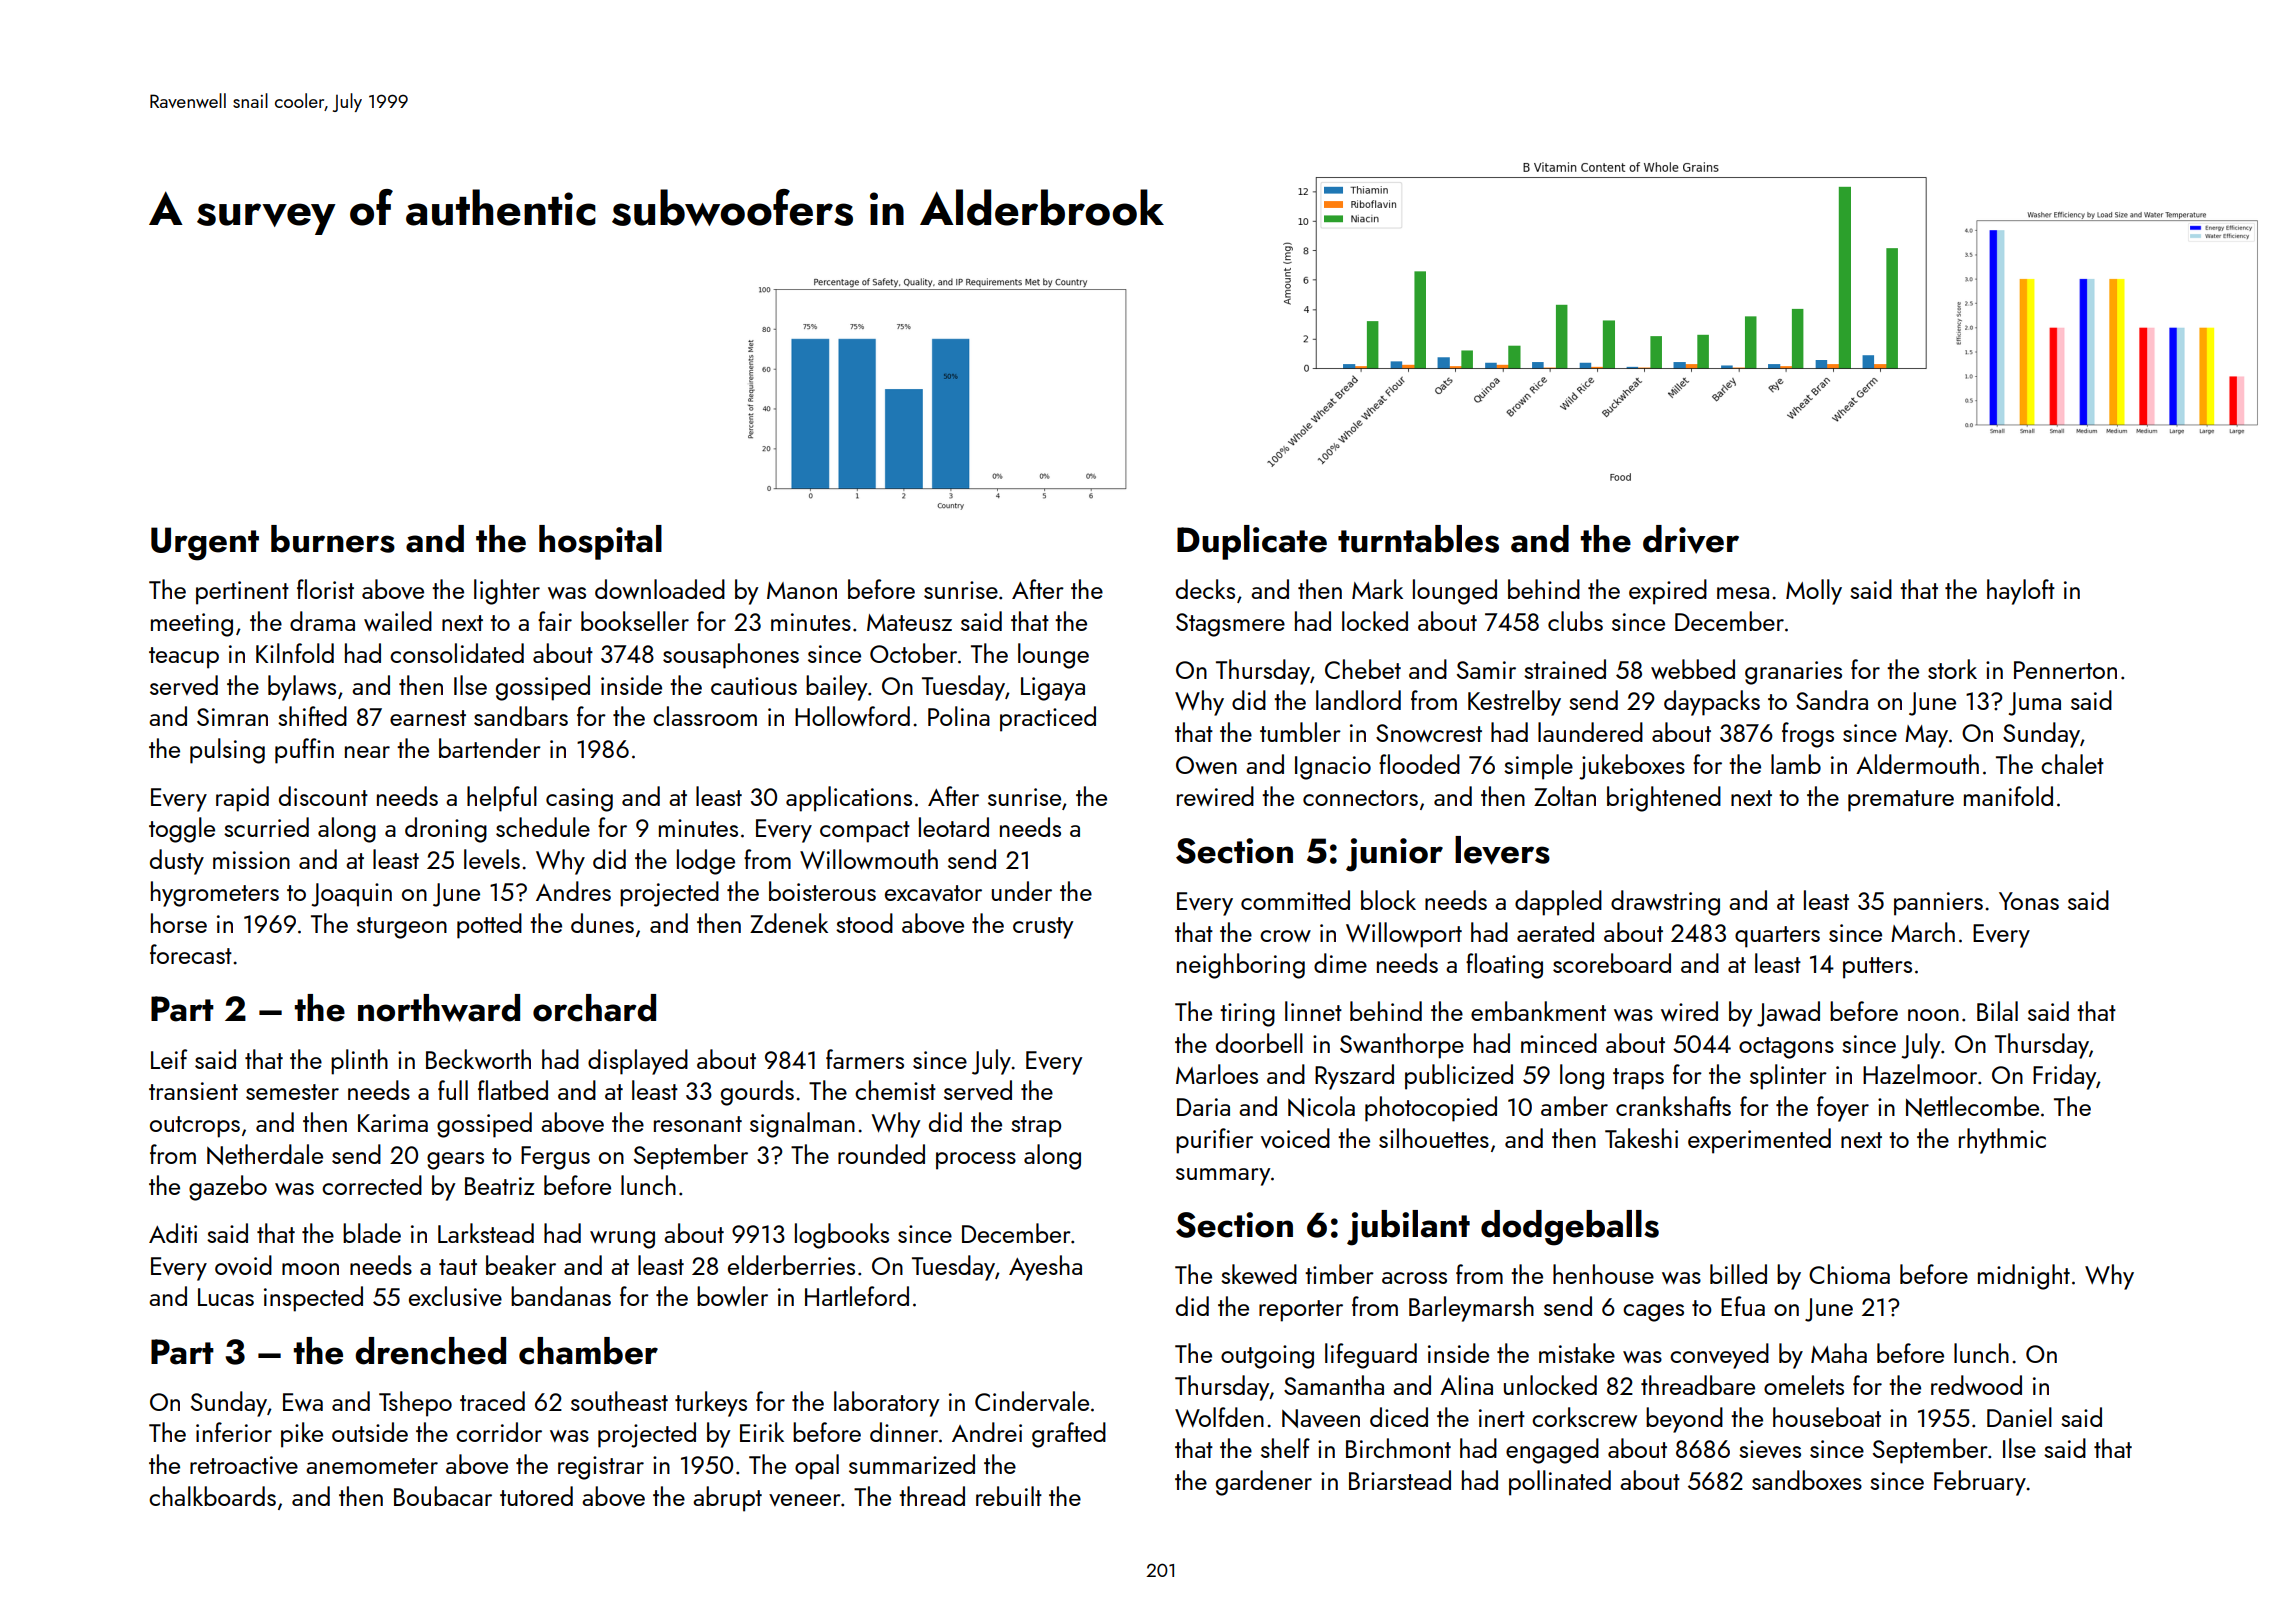 This image has width=2292, height=1620. I want to click on near, so click(367, 752).
